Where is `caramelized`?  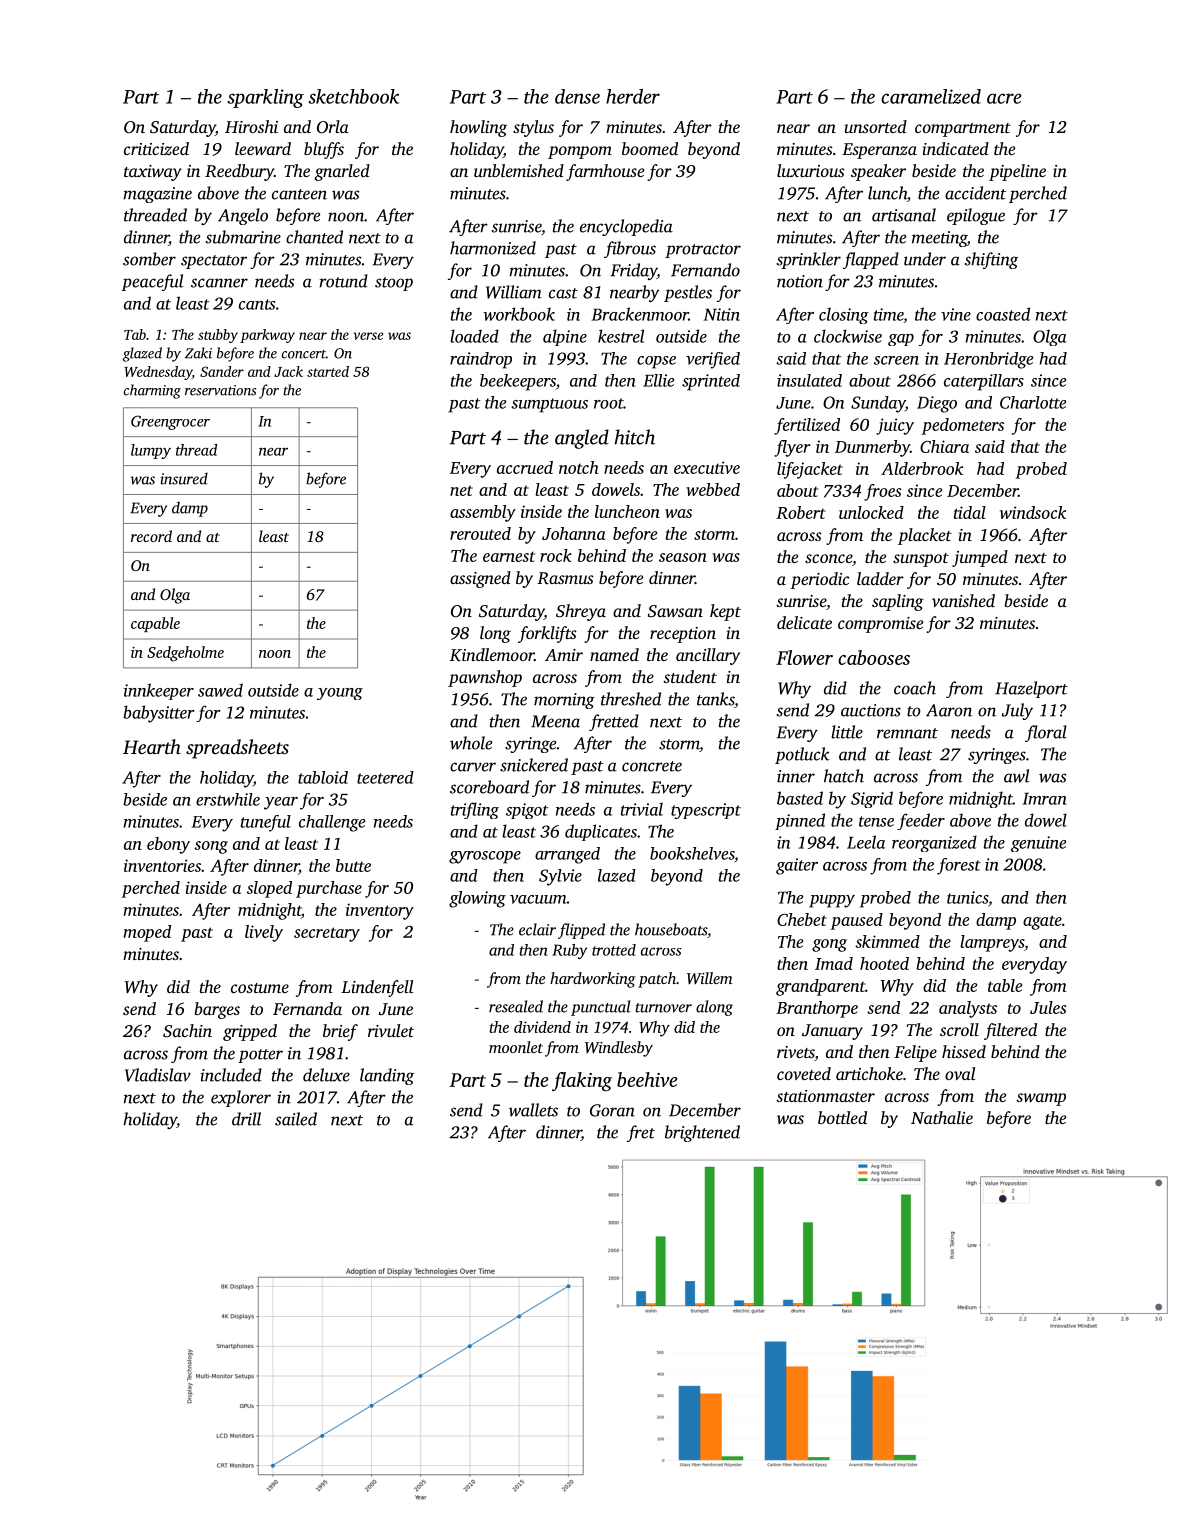 caramelized is located at coordinates (931, 96).
